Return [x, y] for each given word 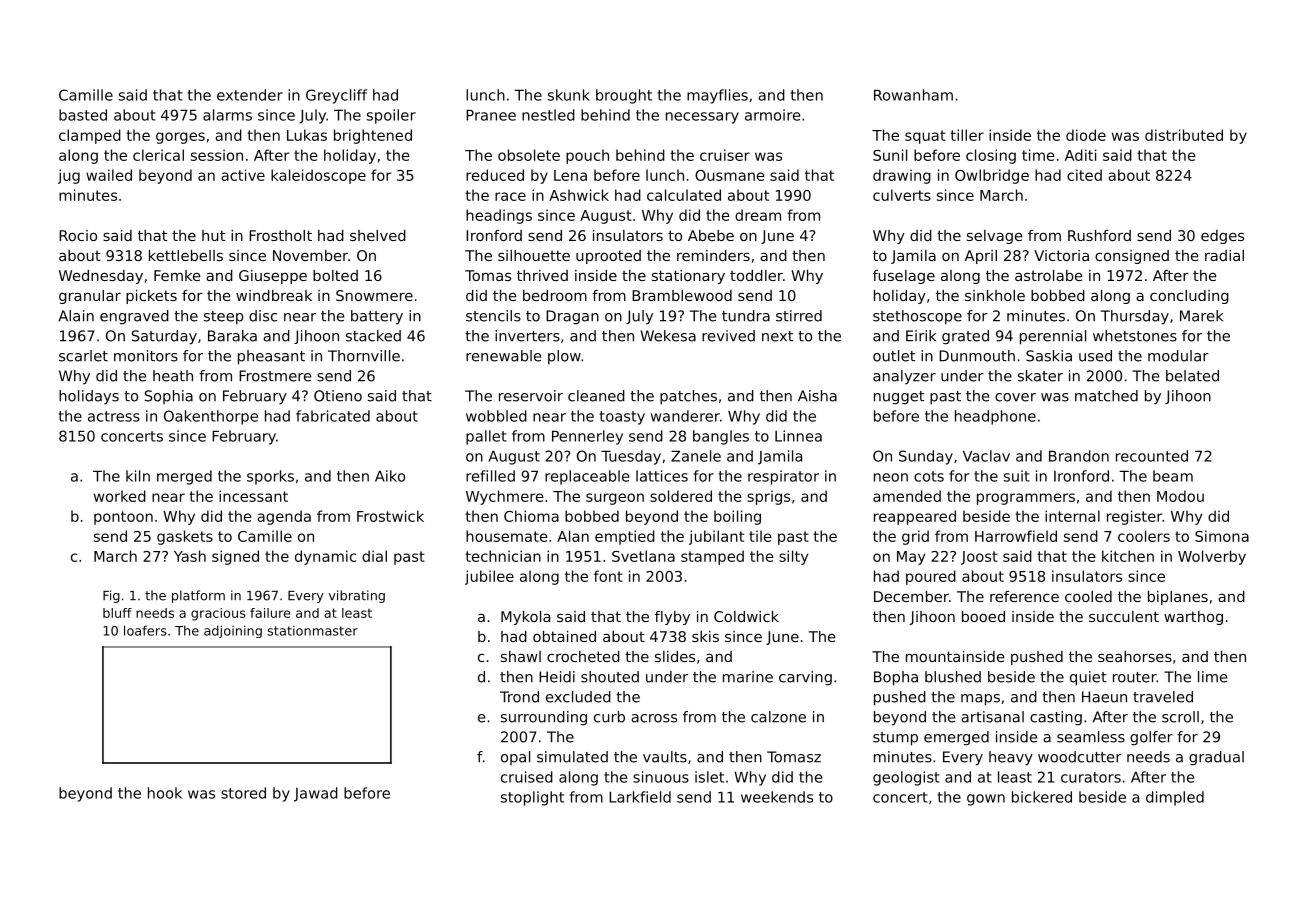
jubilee [489, 577]
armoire [772, 115]
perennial [1053, 337]
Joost [979, 558]
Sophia [169, 397]
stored [243, 793]
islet [709, 777]
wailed [109, 175]
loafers [145, 630]
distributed [1184, 135]
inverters [527, 336]
